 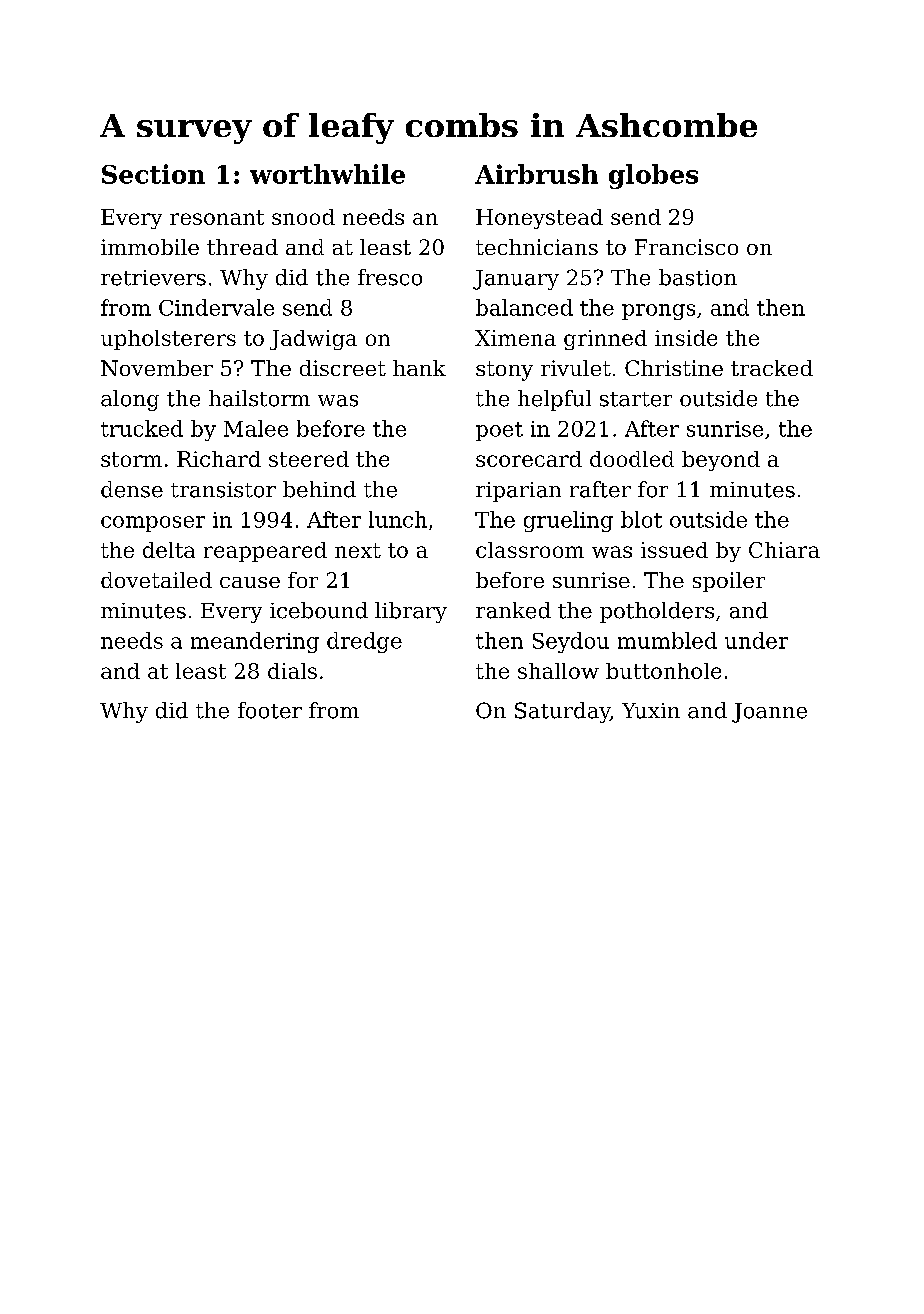 I want to click on footer, so click(x=270, y=710).
